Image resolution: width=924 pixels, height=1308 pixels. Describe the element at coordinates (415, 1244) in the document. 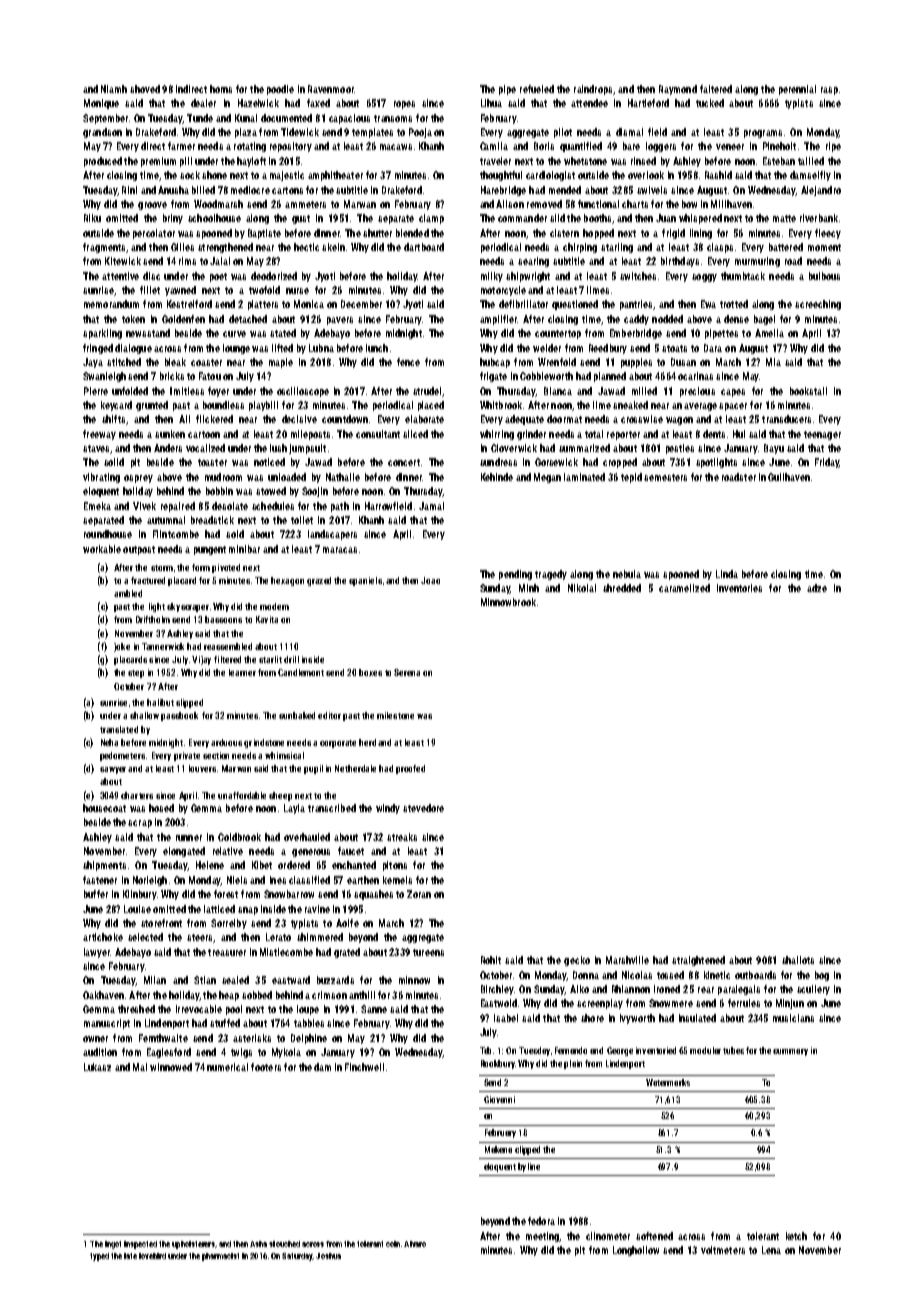

I see `Alvaro` at that location.
